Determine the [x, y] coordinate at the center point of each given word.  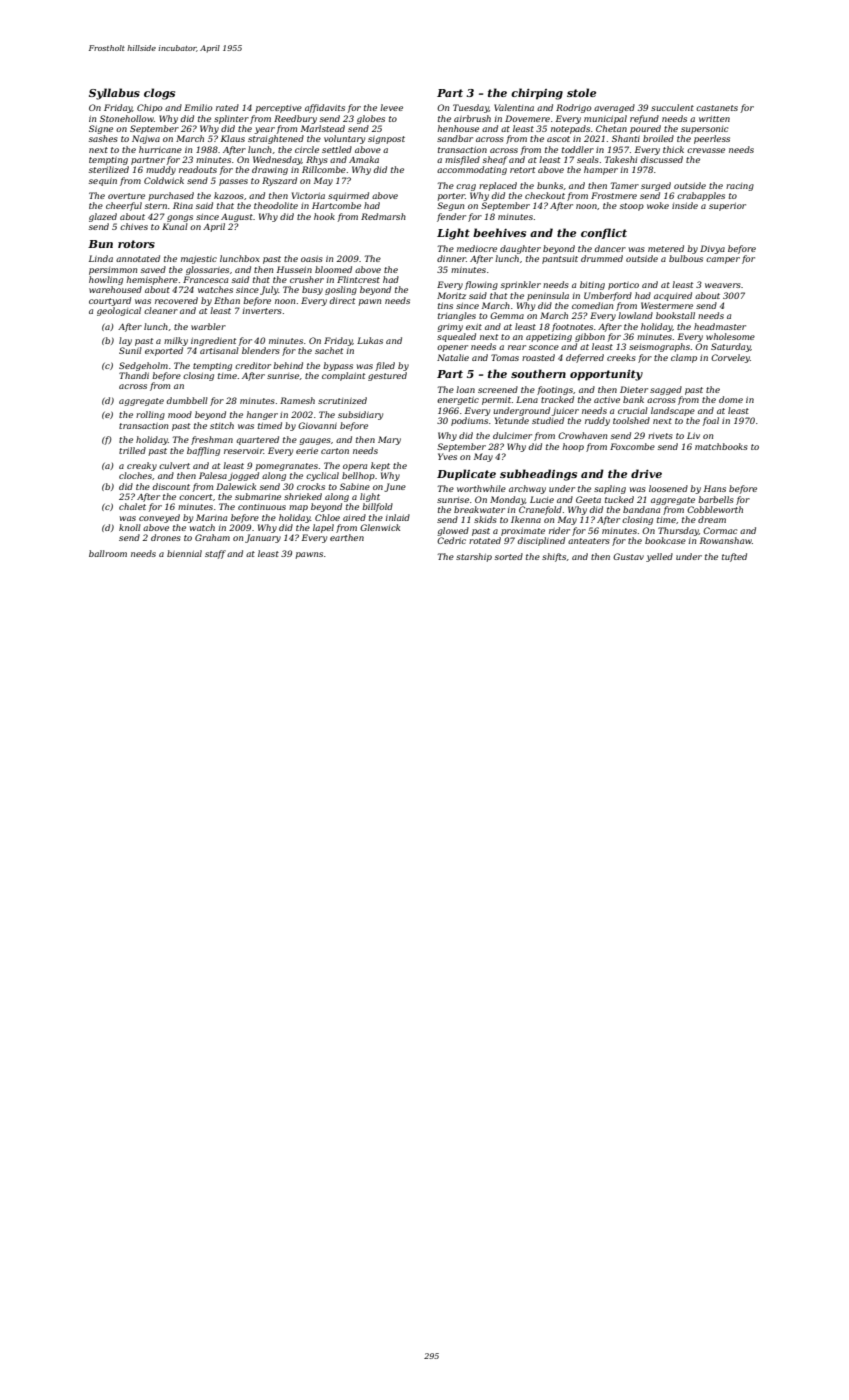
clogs [159, 94]
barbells [716, 499]
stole [581, 92]
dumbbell [187, 400]
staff [215, 554]
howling [106, 280]
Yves [447, 456]
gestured [387, 376]
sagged [666, 390]
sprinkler [521, 285]
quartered [257, 440]
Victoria [308, 195]
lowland [635, 315]
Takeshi [621, 159]
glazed [103, 217]
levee [391, 107]
